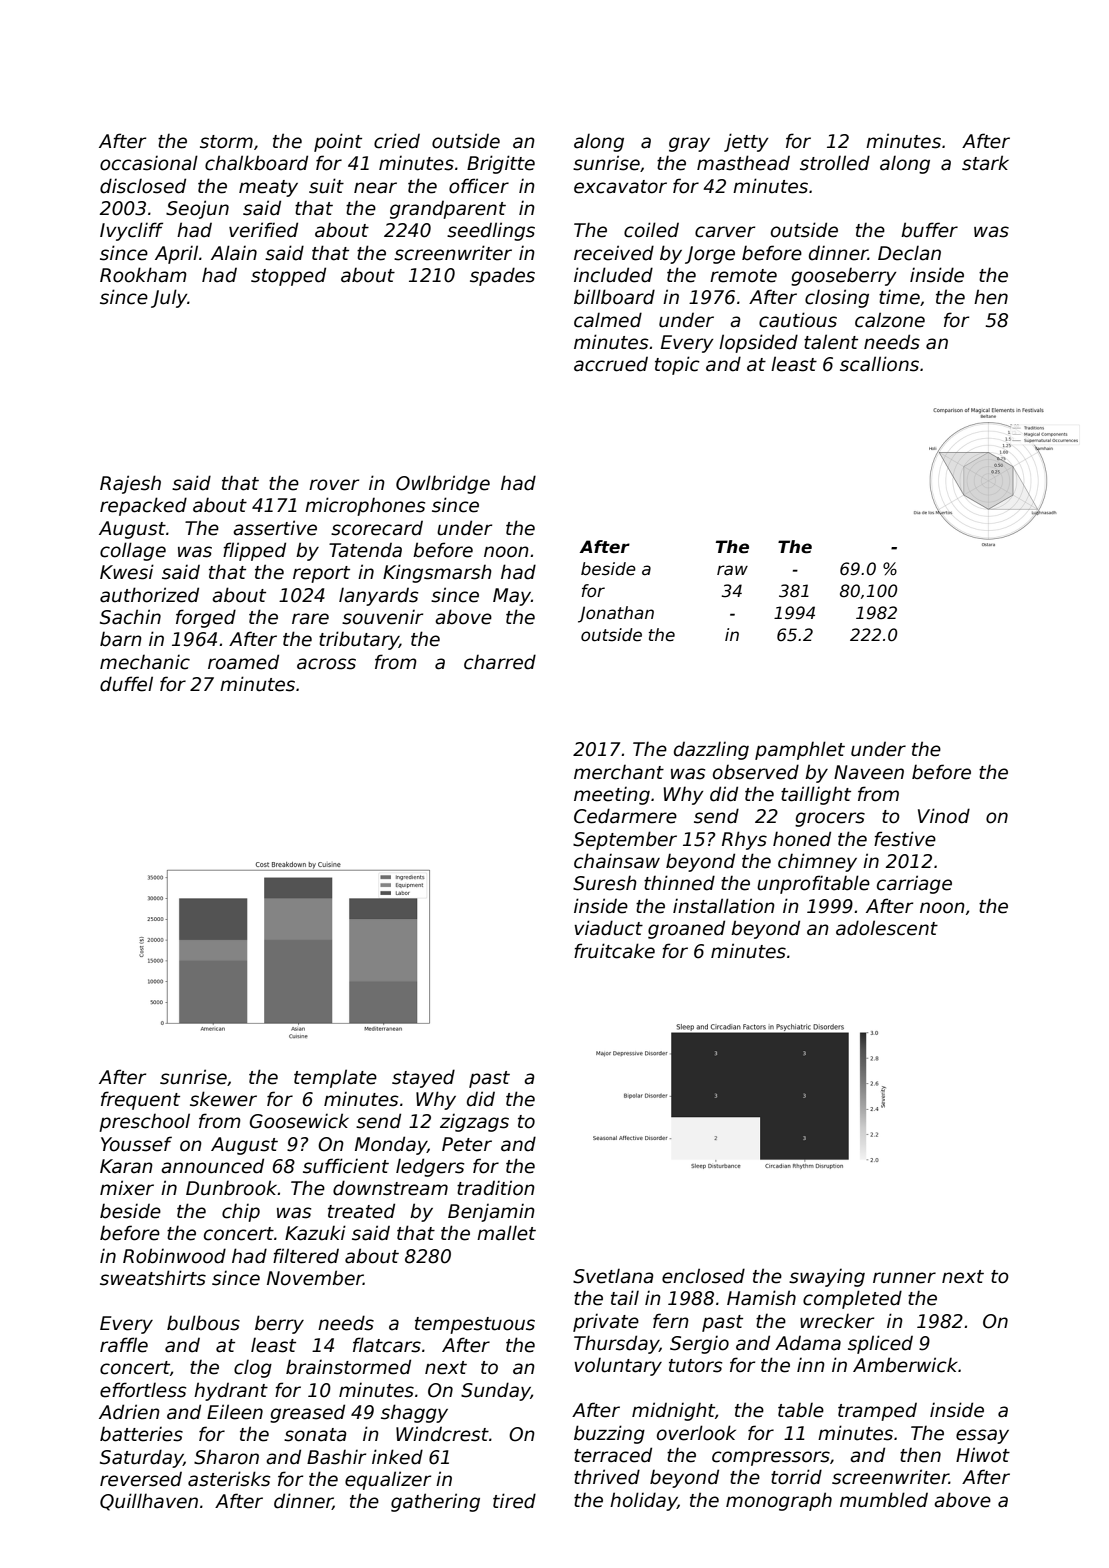  I want to click on enclosed, so click(703, 1276).
